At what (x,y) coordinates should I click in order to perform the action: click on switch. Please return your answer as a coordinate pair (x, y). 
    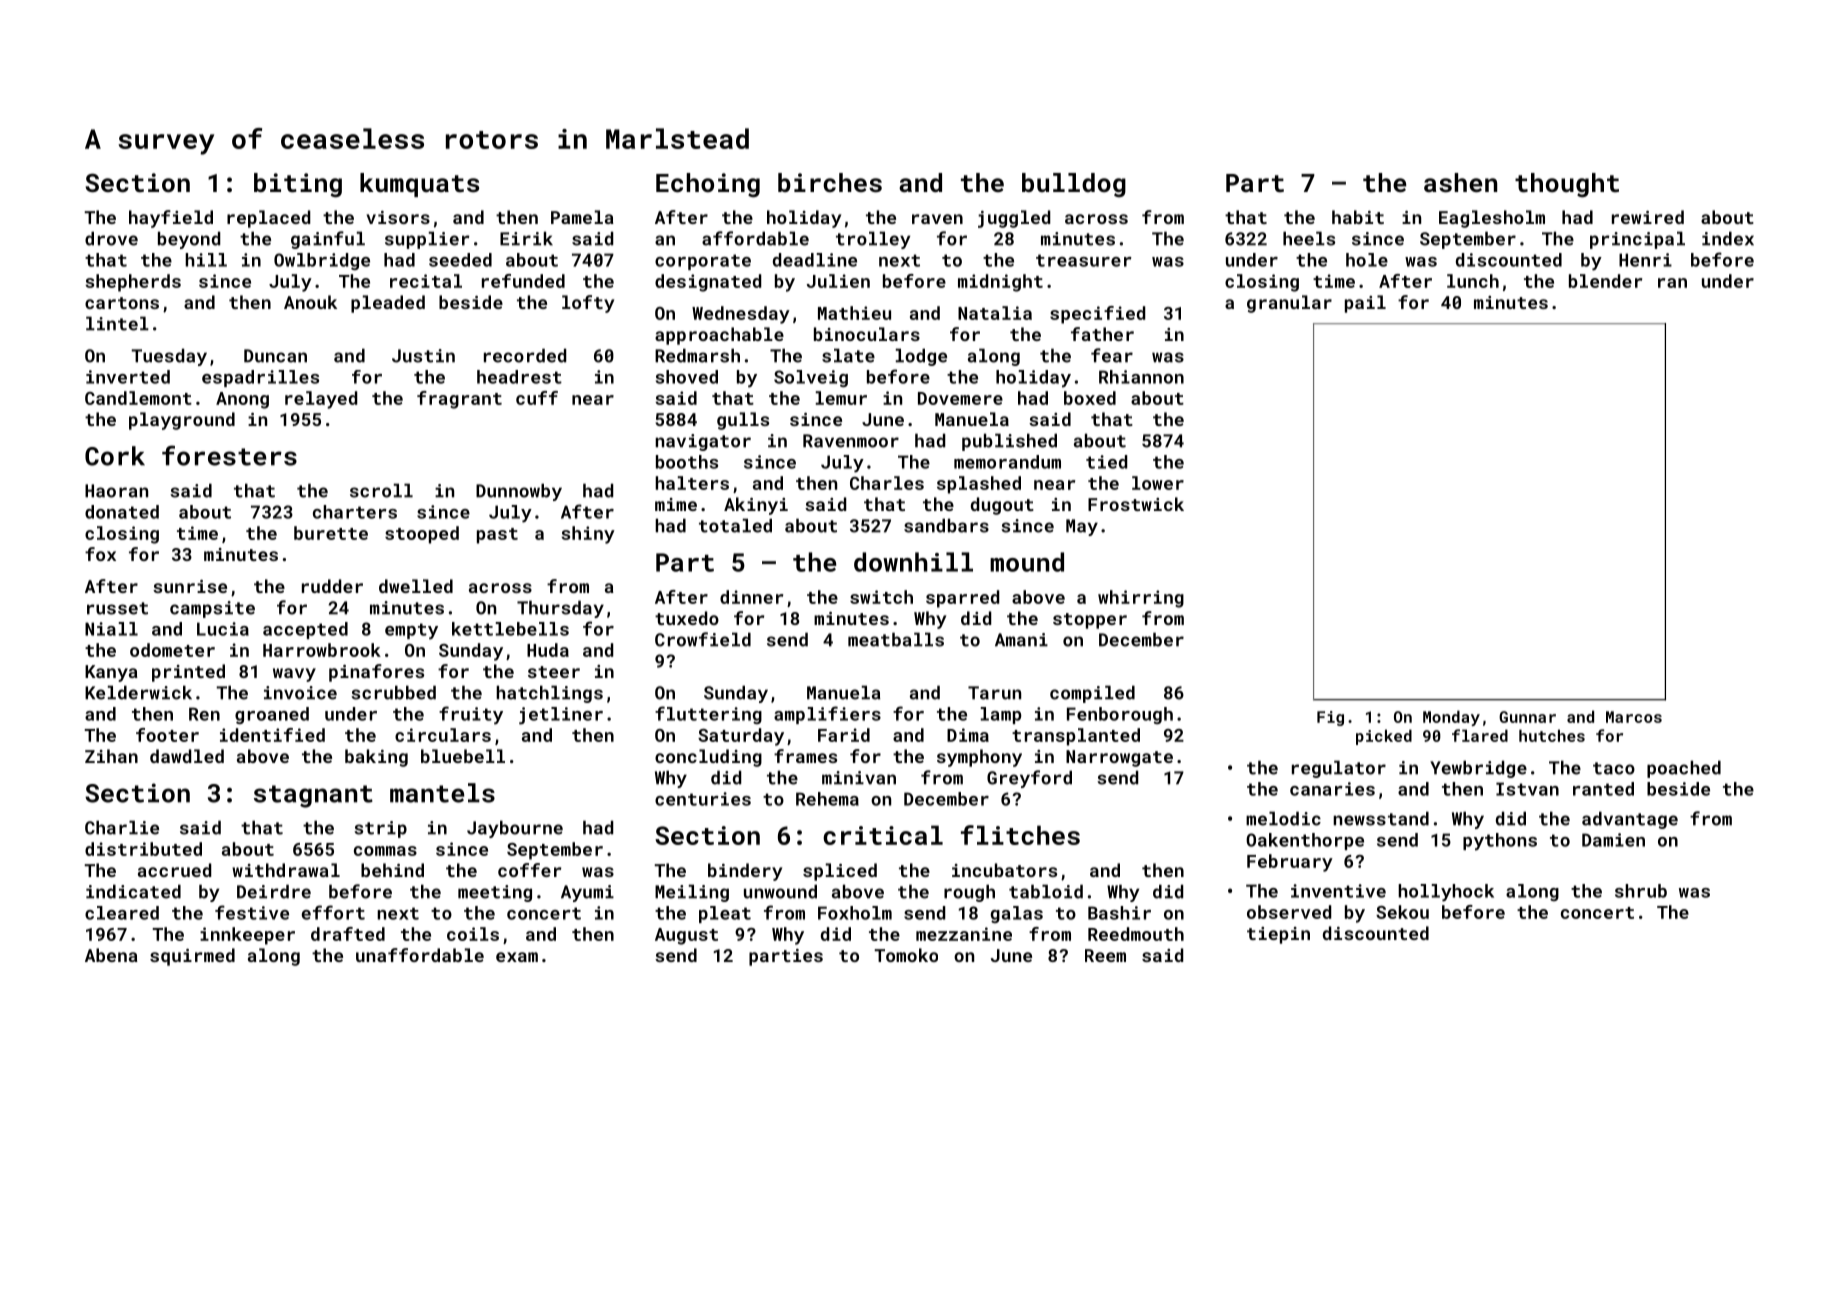
    Looking at the image, I should click on (881, 597).
